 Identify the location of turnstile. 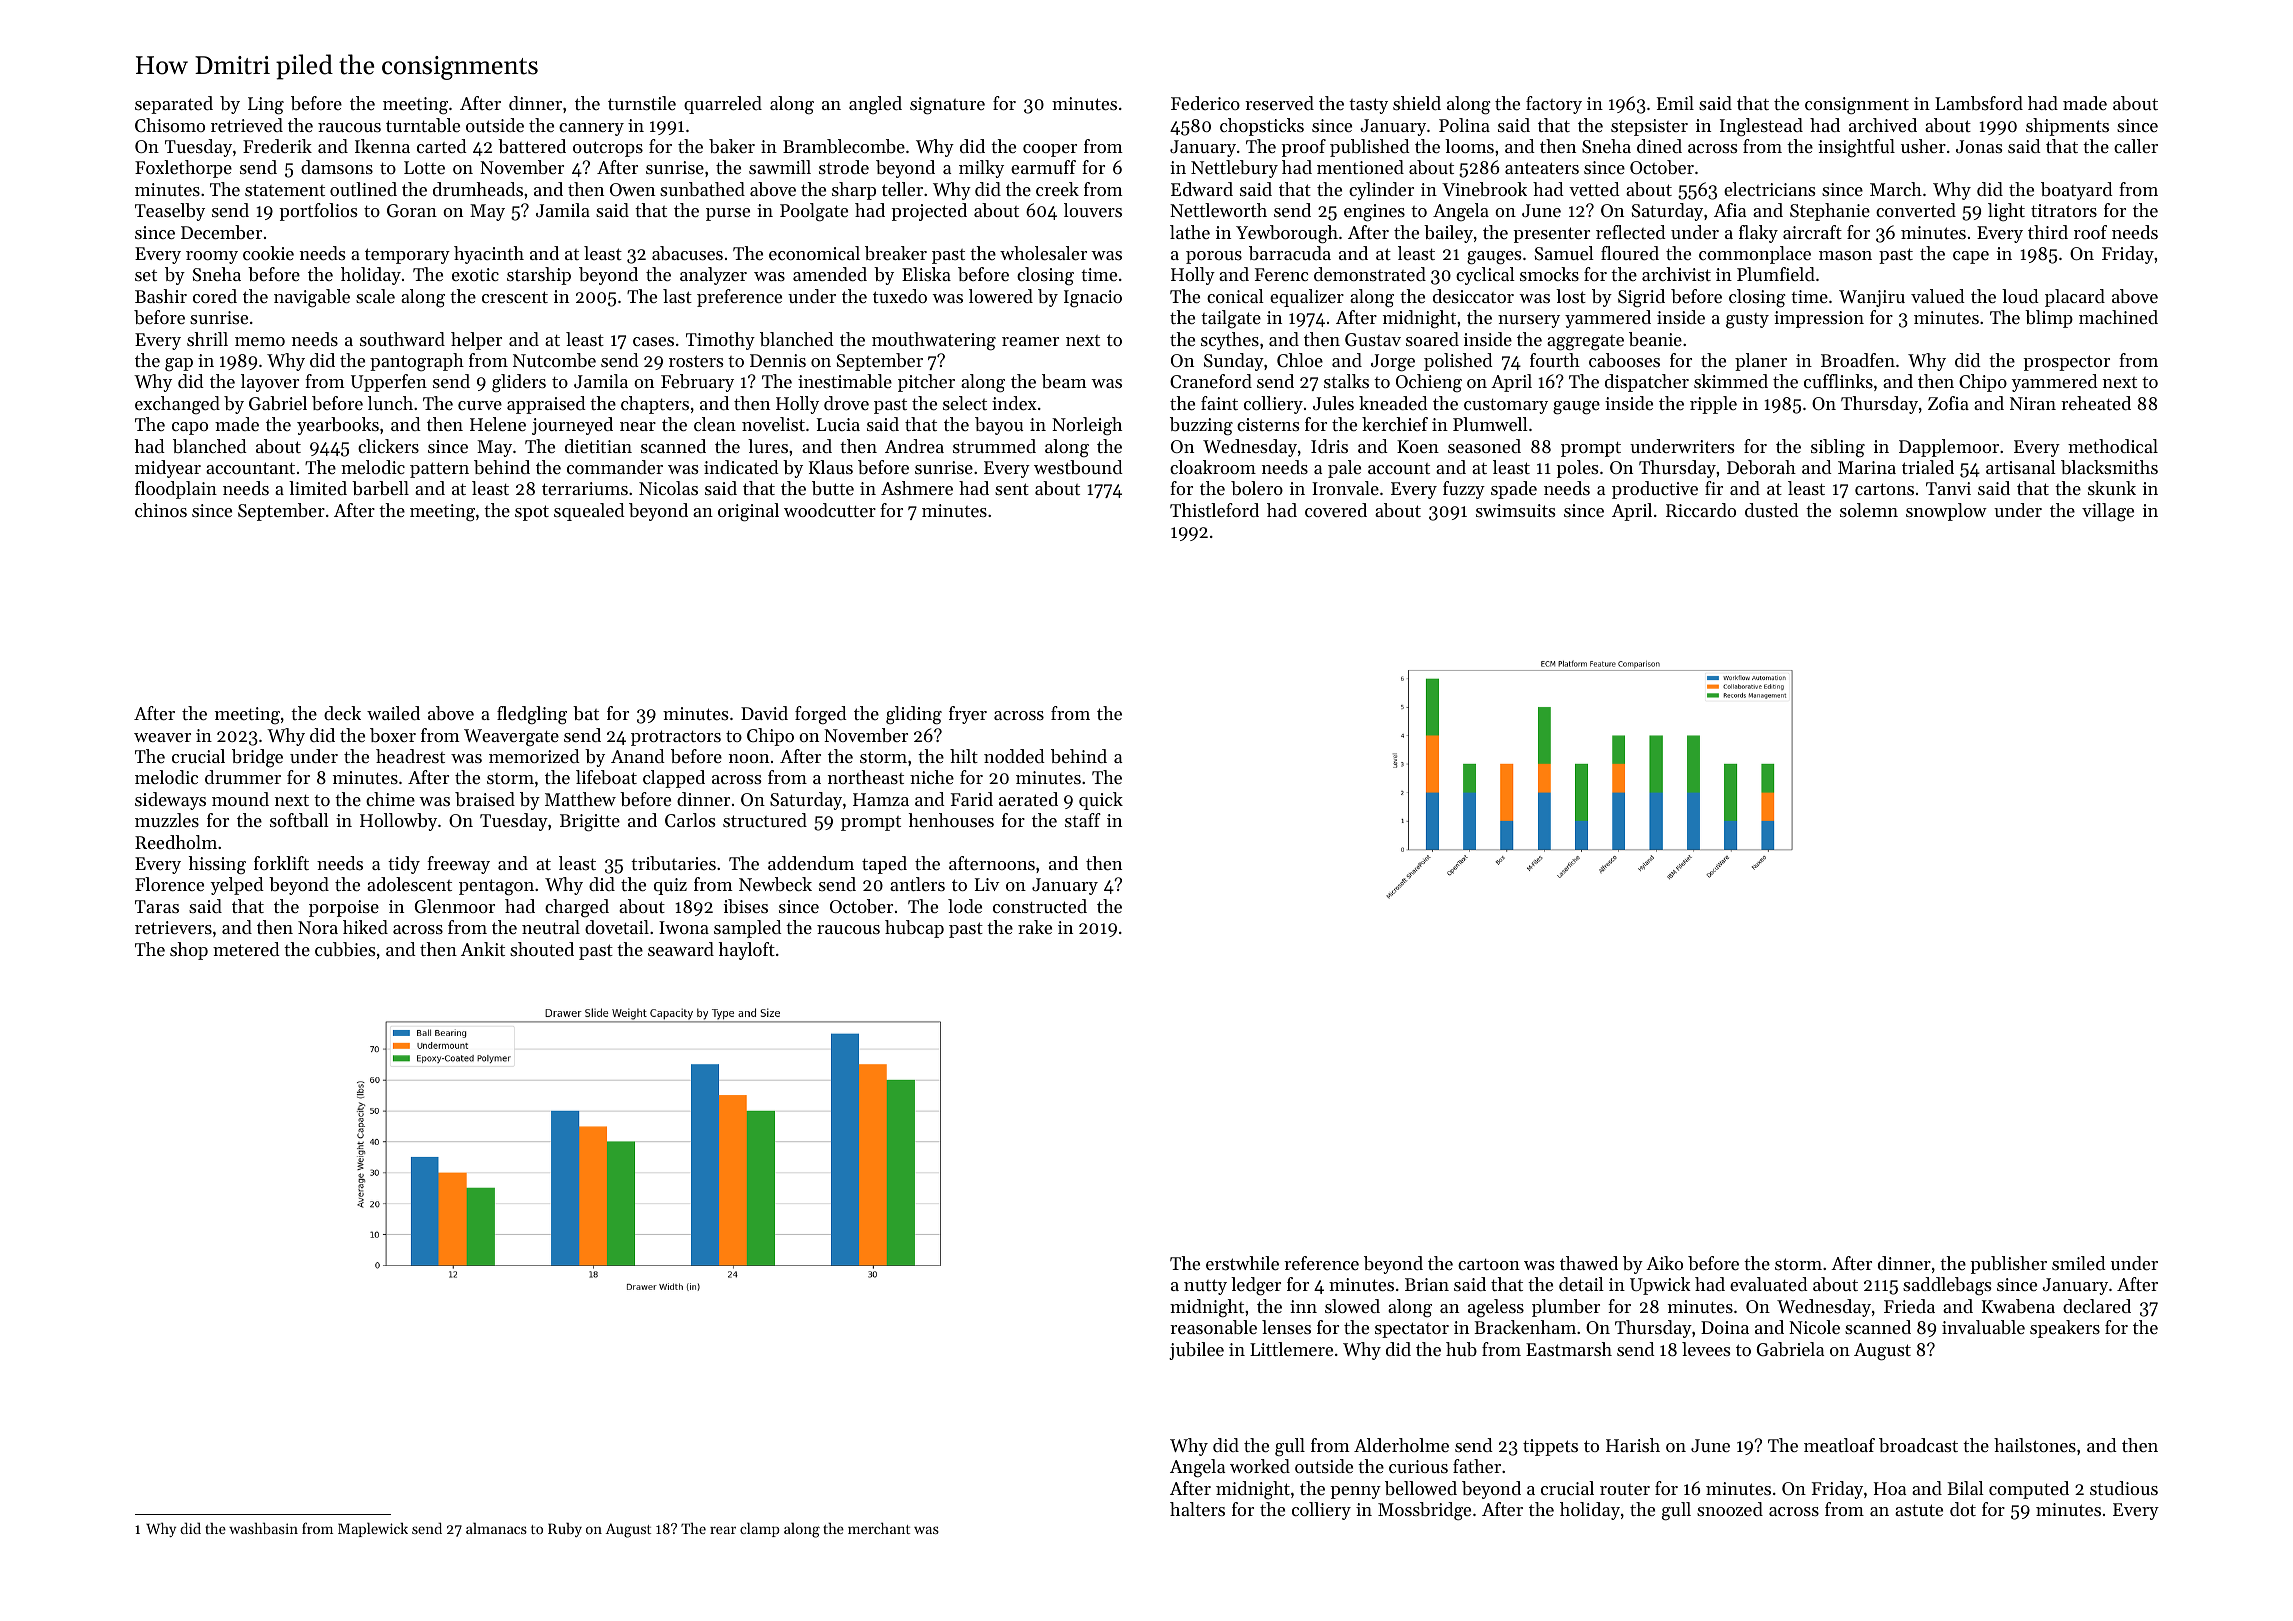
(642, 103).
